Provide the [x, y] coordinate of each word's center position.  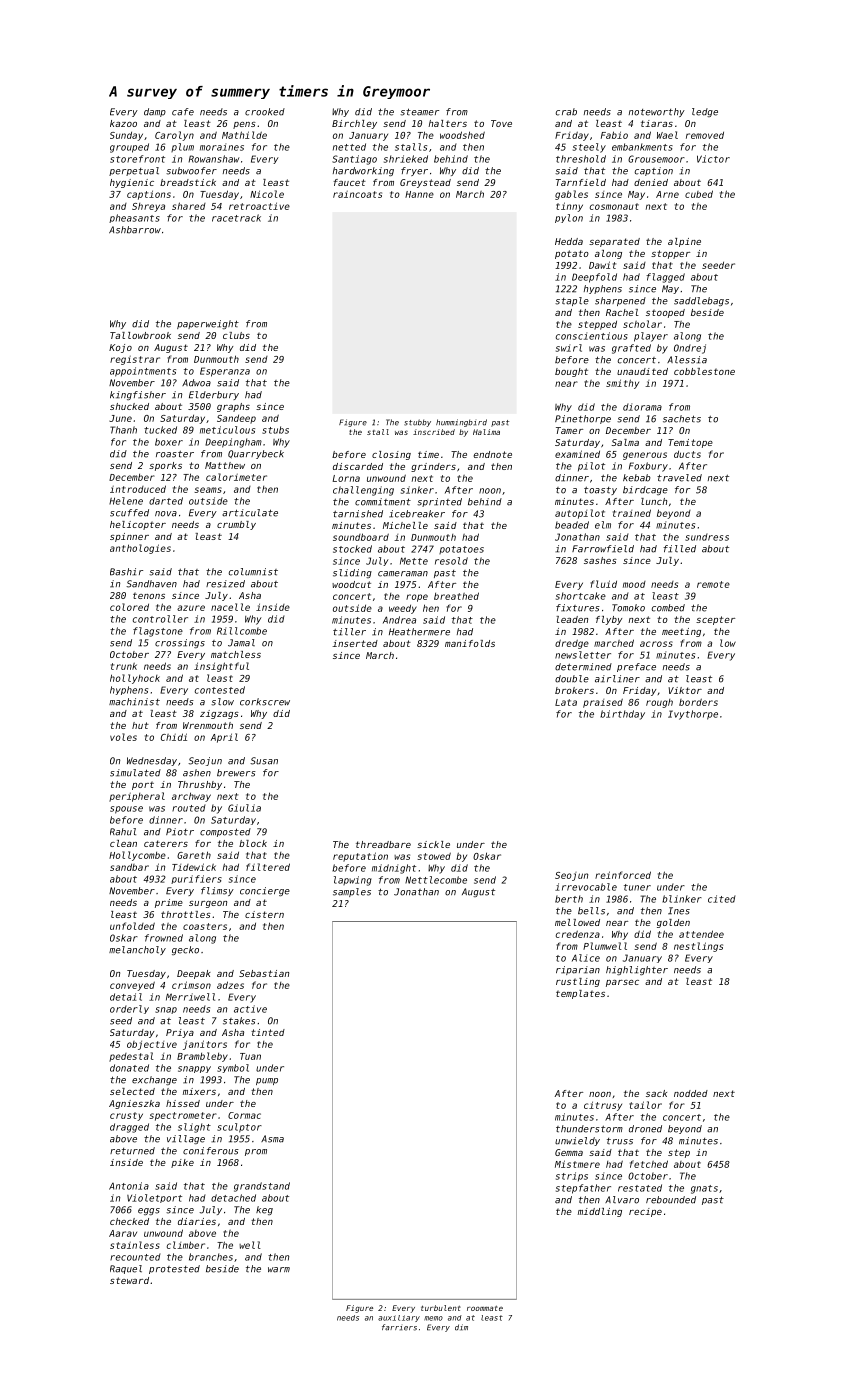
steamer [419, 112]
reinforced [623, 875]
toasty [600, 491]
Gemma [569, 1152]
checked [129, 1221]
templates [580, 994]
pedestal [131, 1057]
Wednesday [152, 761]
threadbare [383, 844]
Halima [486, 432]
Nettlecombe [436, 880]
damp [155, 112]
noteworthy [657, 112]
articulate [250, 513]
